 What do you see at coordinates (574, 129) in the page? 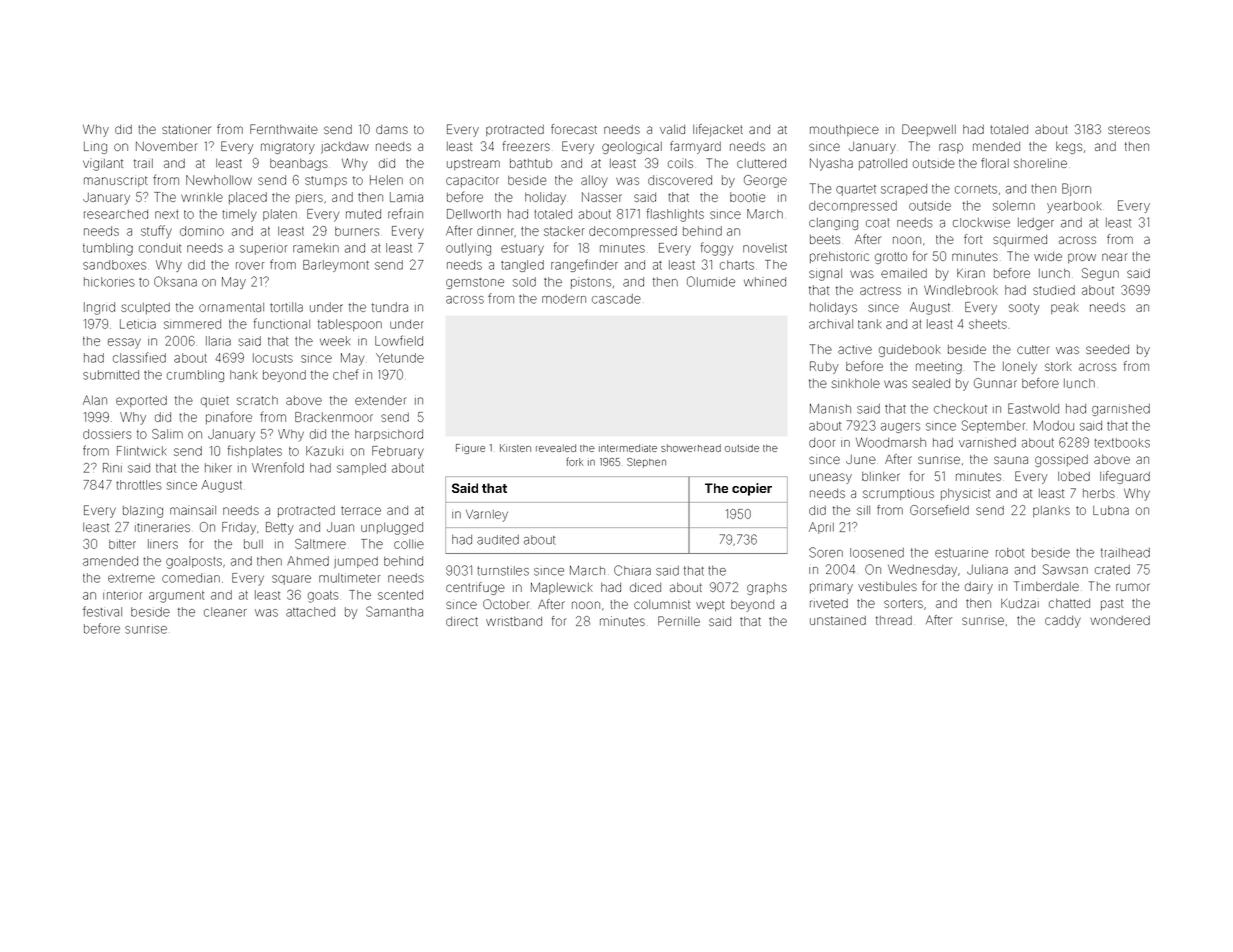
I see `forecast` at bounding box center [574, 129].
